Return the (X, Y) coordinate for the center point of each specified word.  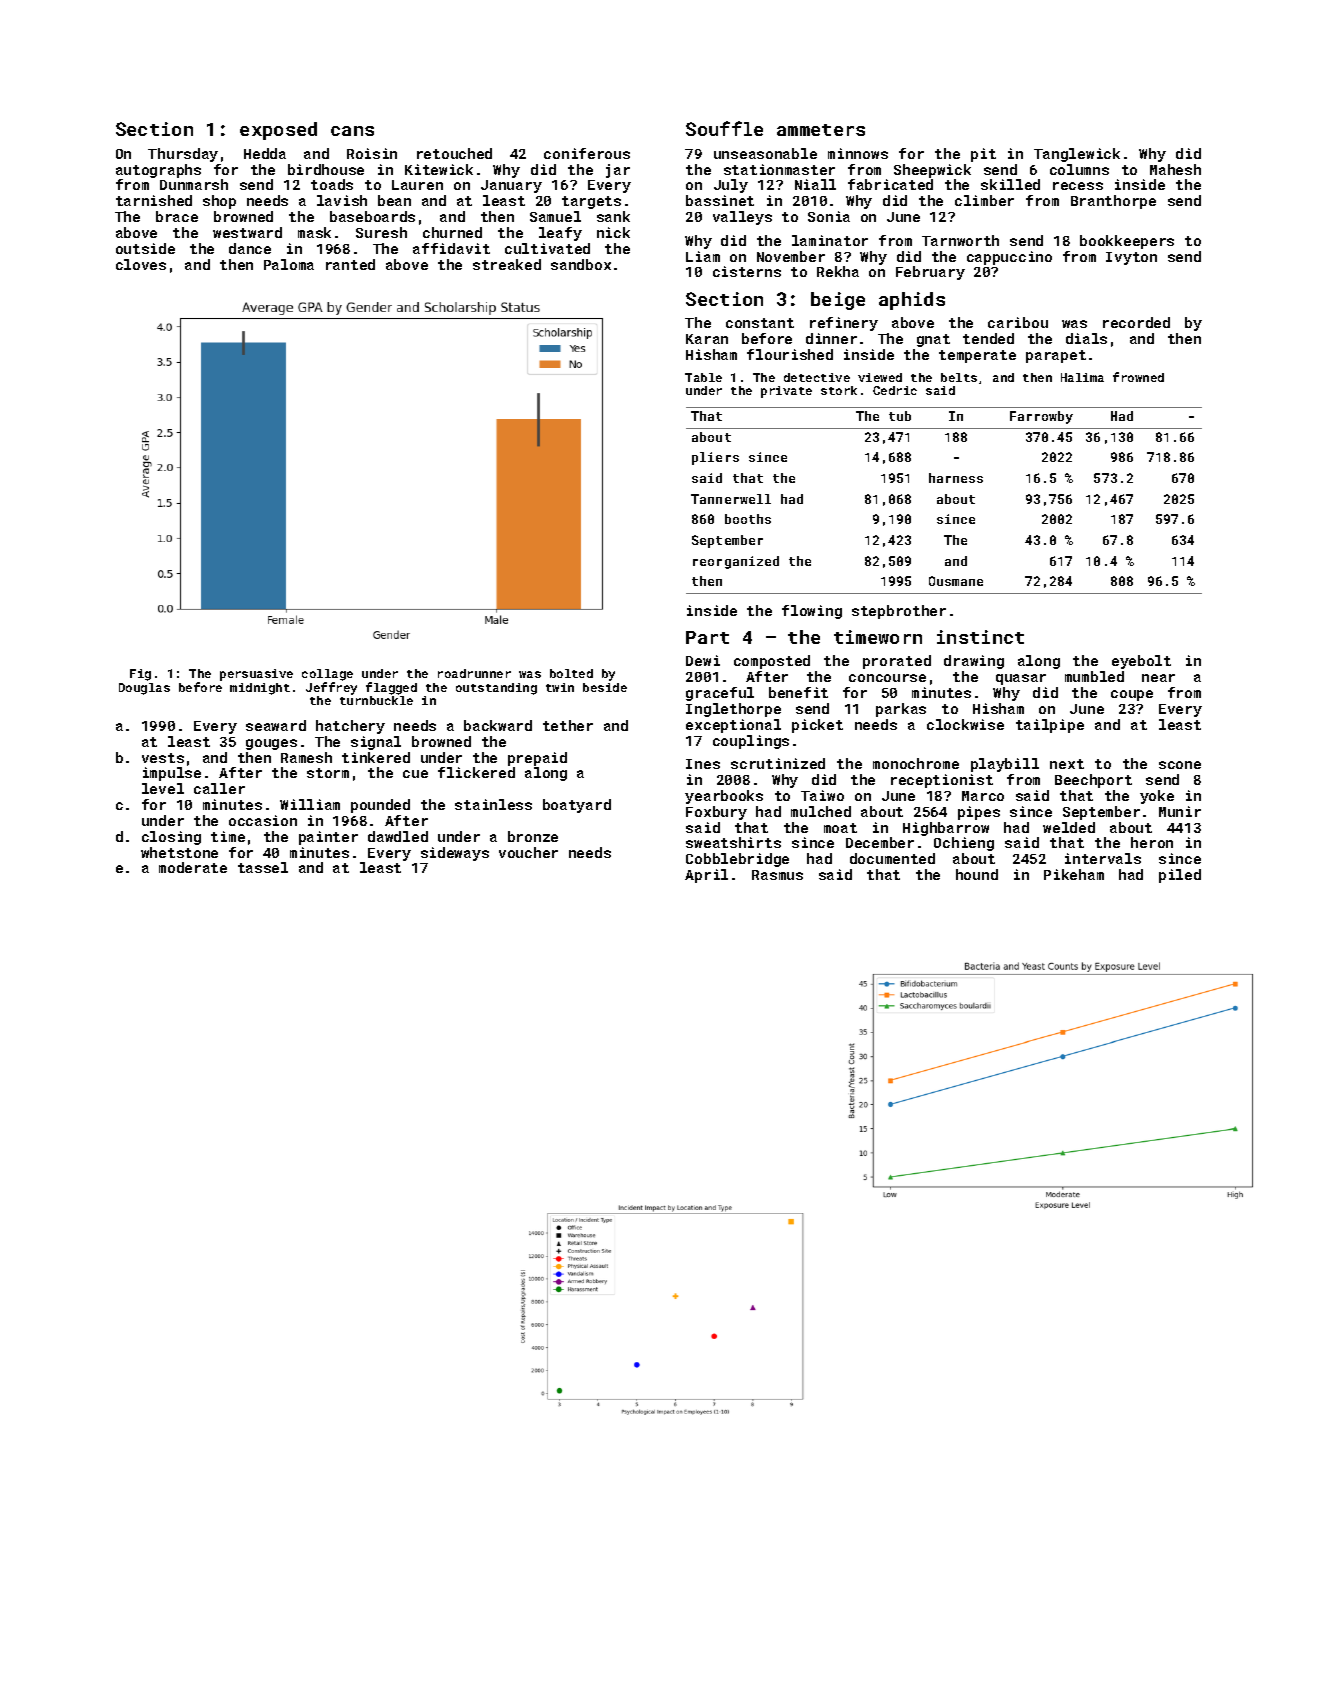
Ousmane (956, 581)
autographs (158, 171)
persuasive (256, 675)
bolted (571, 673)
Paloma (289, 264)
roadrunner (474, 673)
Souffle (724, 128)
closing (171, 838)
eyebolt (1141, 662)
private (786, 392)
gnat (933, 340)
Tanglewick (1077, 155)
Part (707, 637)
